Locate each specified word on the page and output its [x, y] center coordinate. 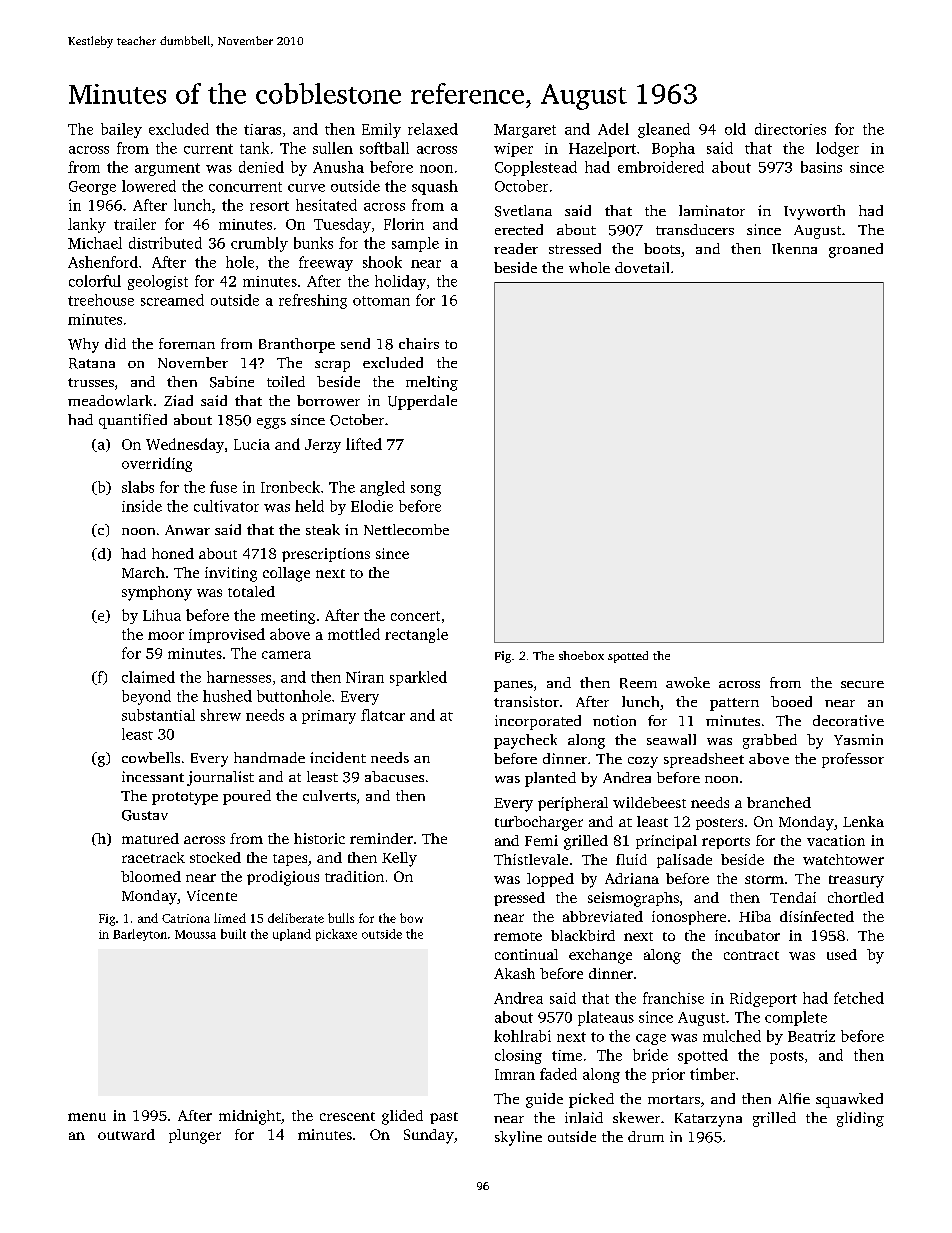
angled [382, 488]
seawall [671, 739]
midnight [250, 1117]
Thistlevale [531, 859]
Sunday [429, 1136]
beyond [146, 697]
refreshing [313, 301]
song [426, 490]
